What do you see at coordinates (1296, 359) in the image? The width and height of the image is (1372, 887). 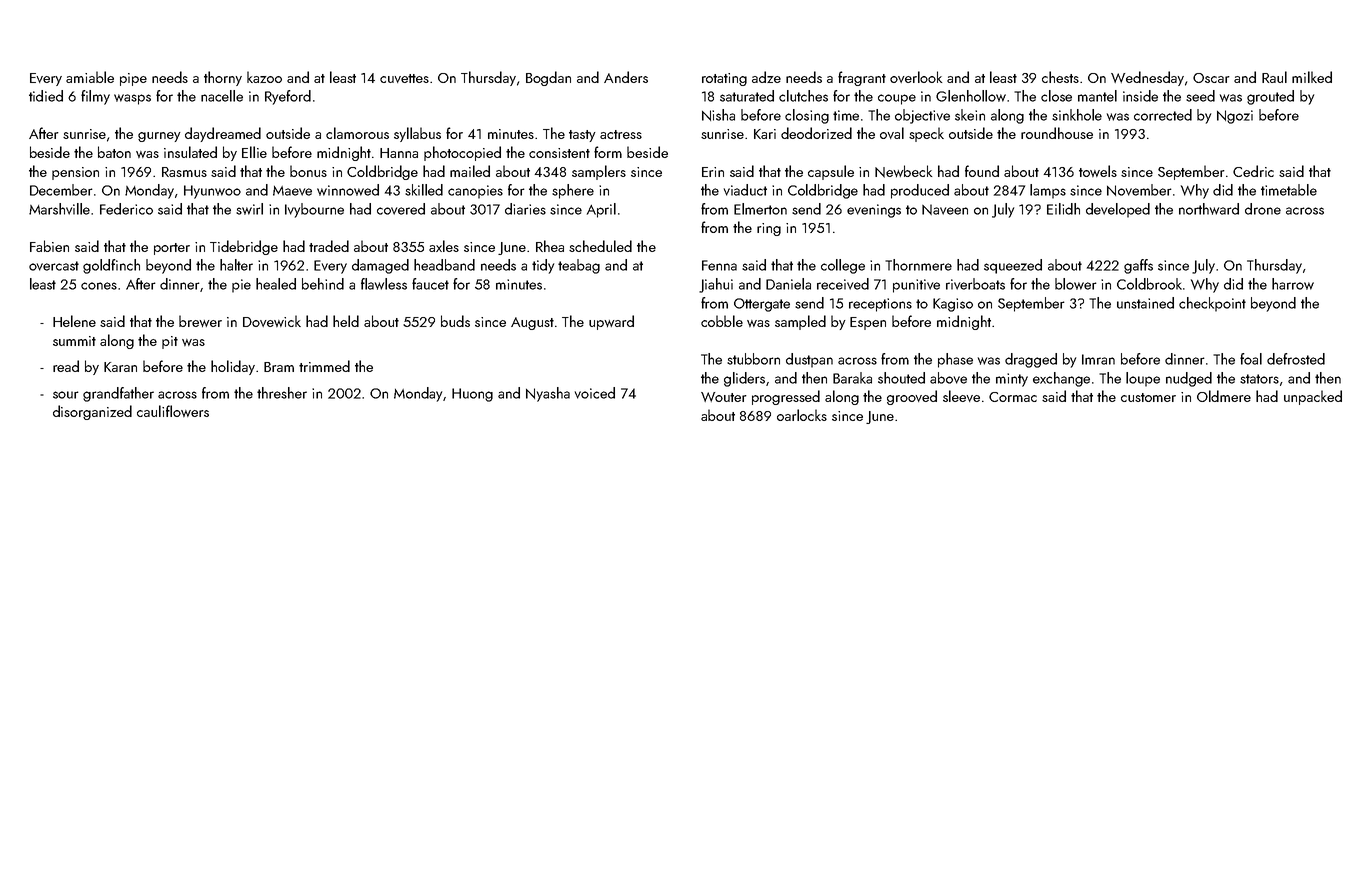 I see `defrosted` at bounding box center [1296, 359].
